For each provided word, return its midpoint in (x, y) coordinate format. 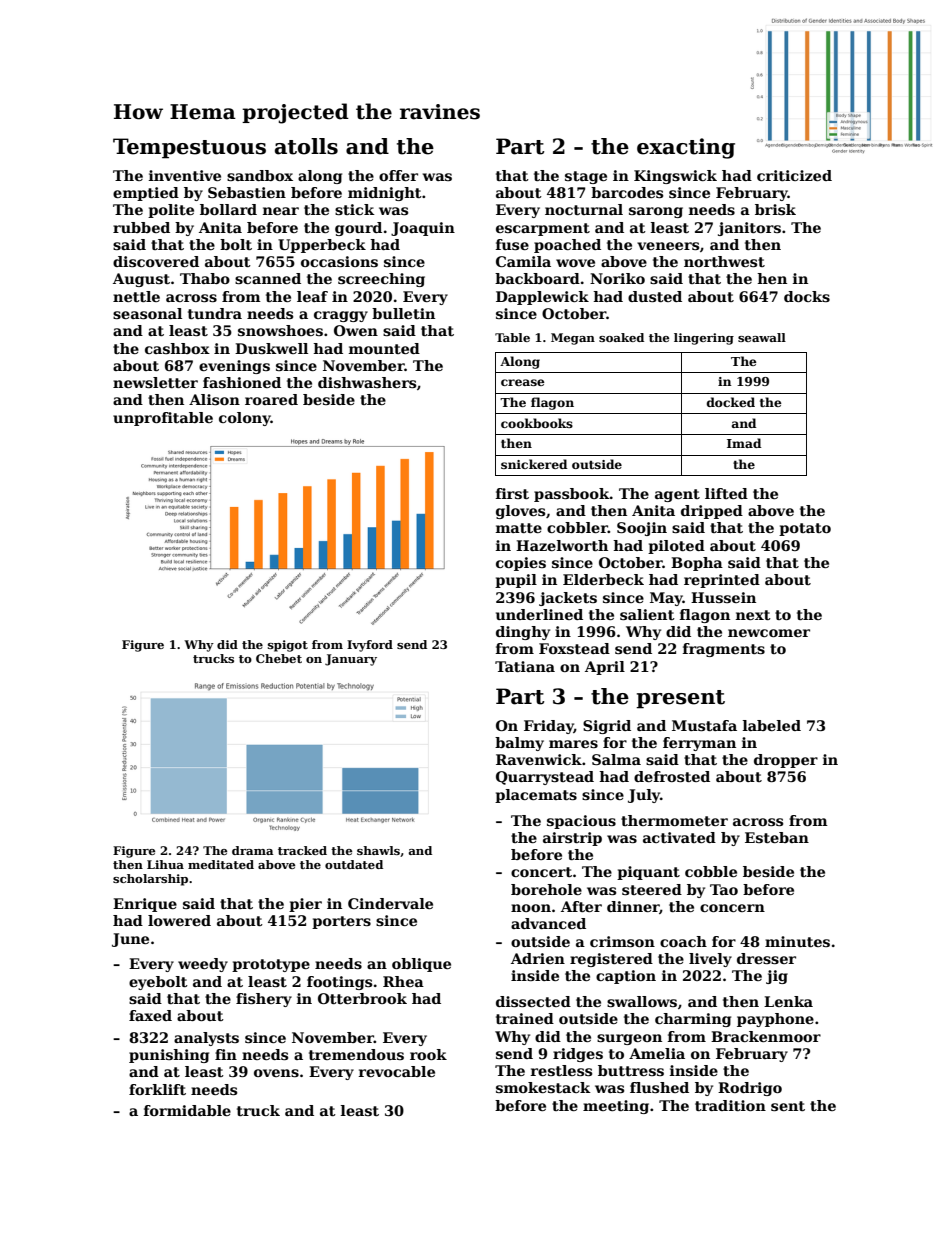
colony (245, 419)
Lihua (165, 864)
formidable (187, 1110)
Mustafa (704, 725)
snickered (534, 464)
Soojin (642, 529)
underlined (539, 614)
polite (171, 211)
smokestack (543, 1087)
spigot (288, 646)
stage (586, 177)
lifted (726, 493)
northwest (724, 261)
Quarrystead (545, 778)
